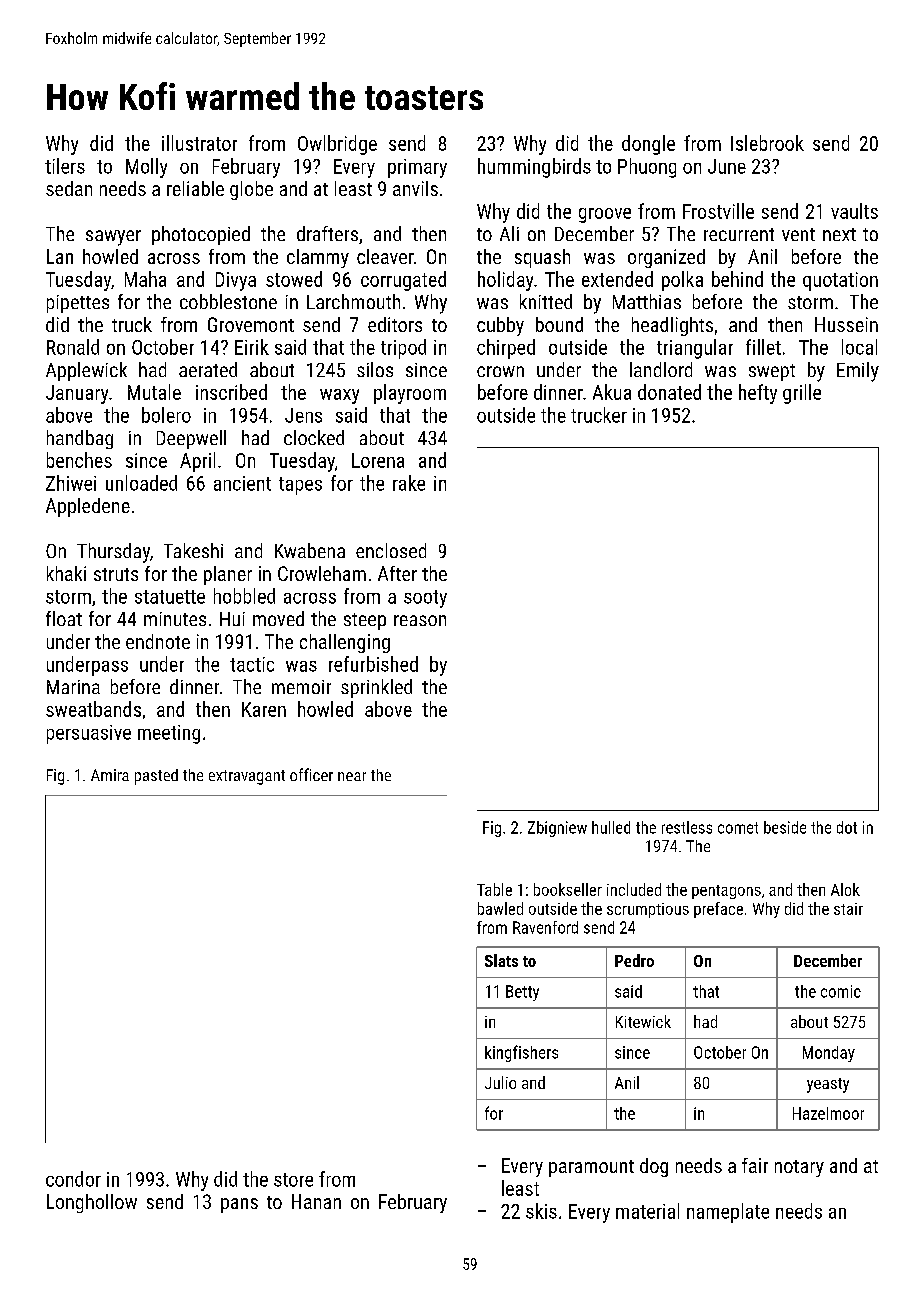 This image has height=1314, width=924. Describe the element at coordinates (156, 777) in the image. I see `pasted` at that location.
